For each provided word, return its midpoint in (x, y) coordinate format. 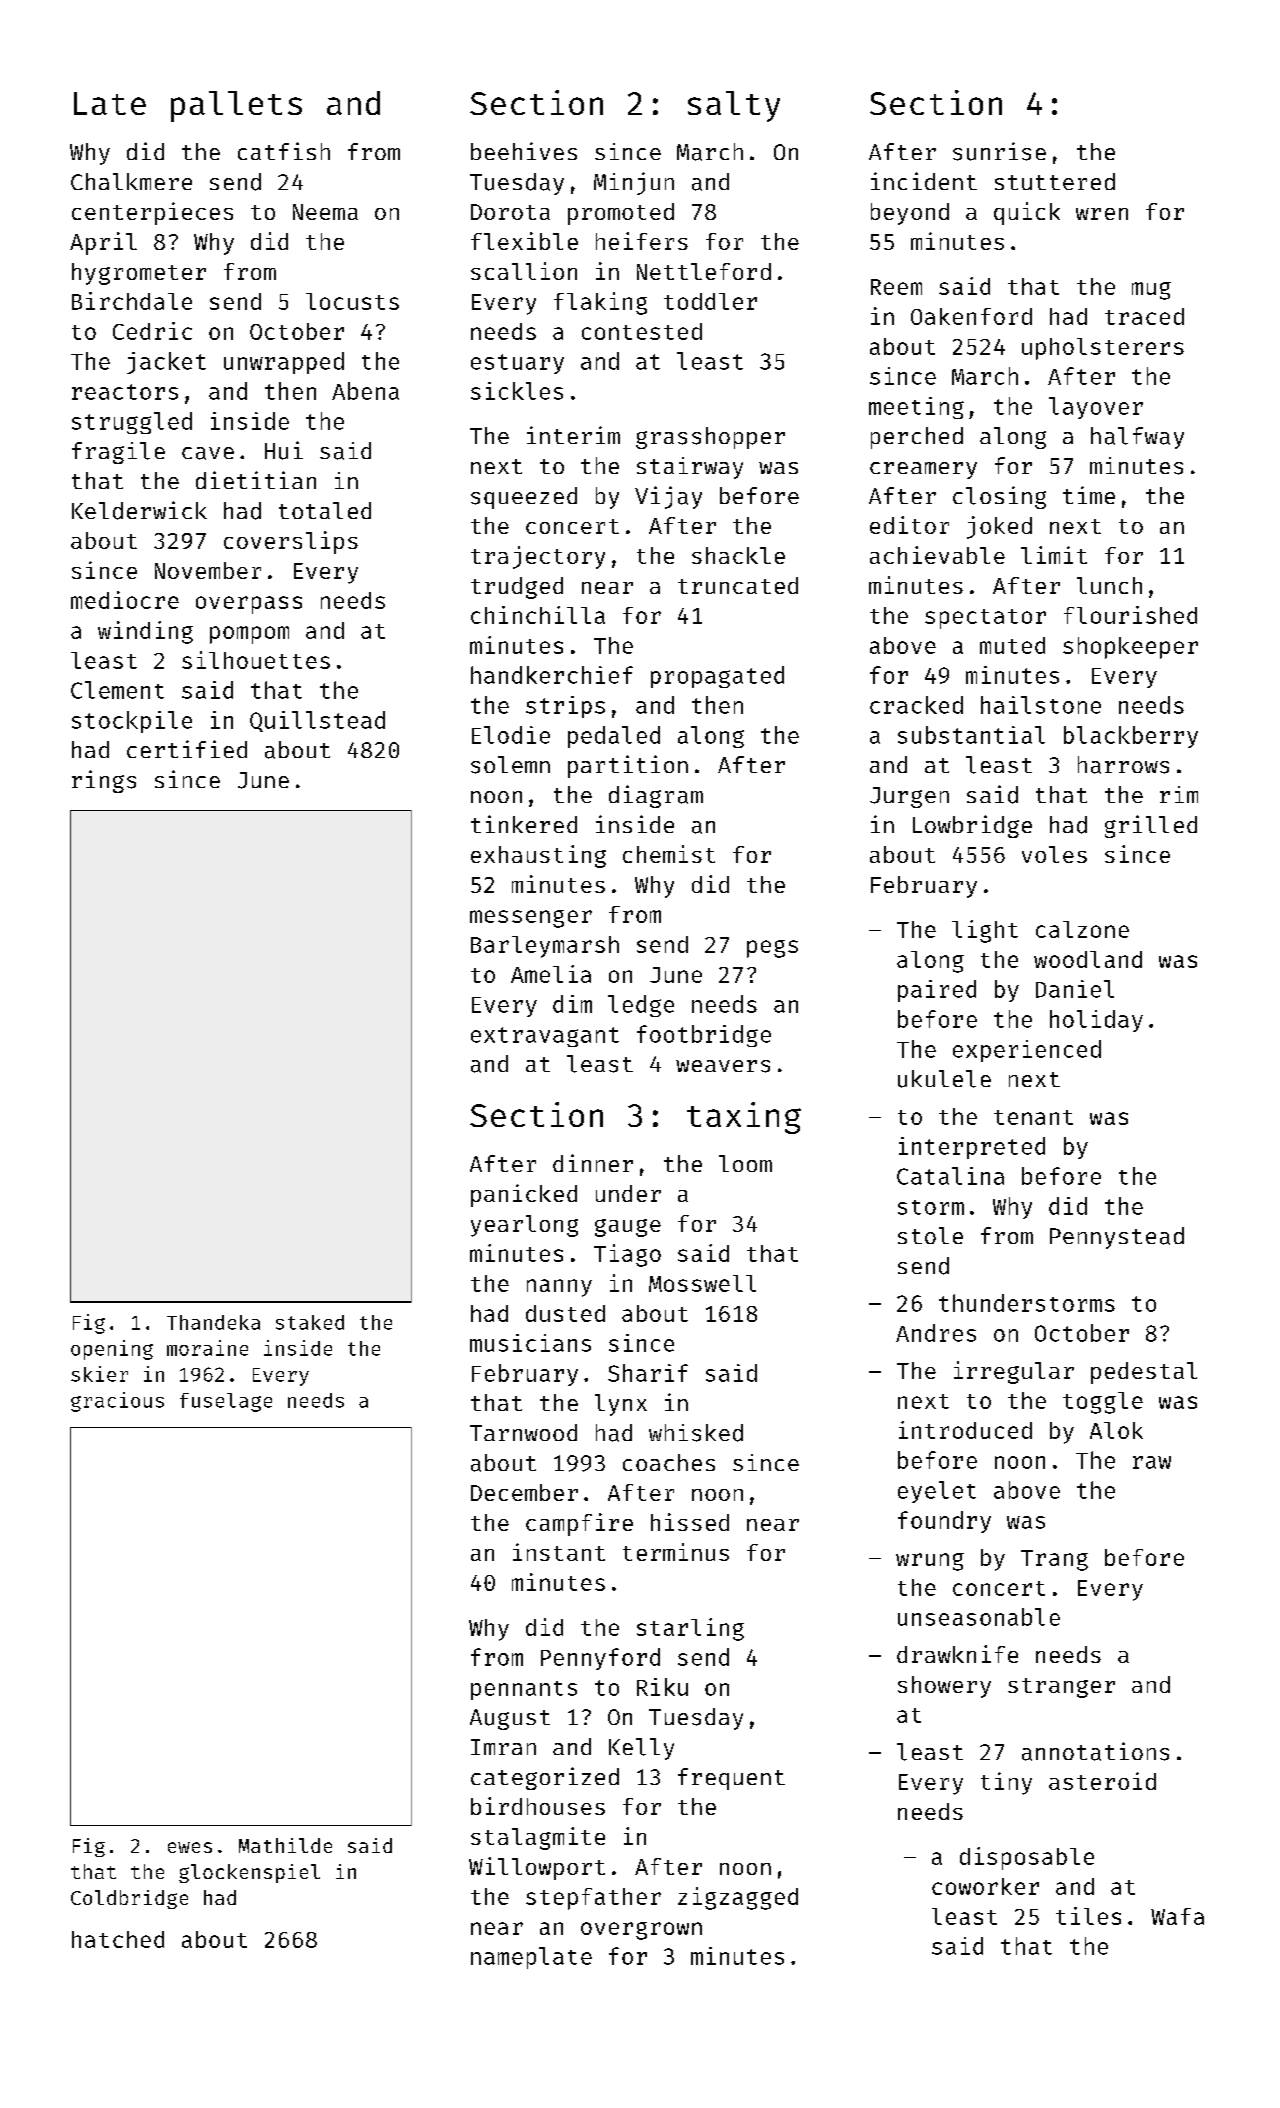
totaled (325, 510)
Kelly (641, 1749)
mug (1151, 291)
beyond (910, 214)
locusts (352, 301)
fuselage (226, 1402)
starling (690, 1629)
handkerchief (552, 675)
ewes (190, 1847)
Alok (1116, 1430)
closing (999, 497)
